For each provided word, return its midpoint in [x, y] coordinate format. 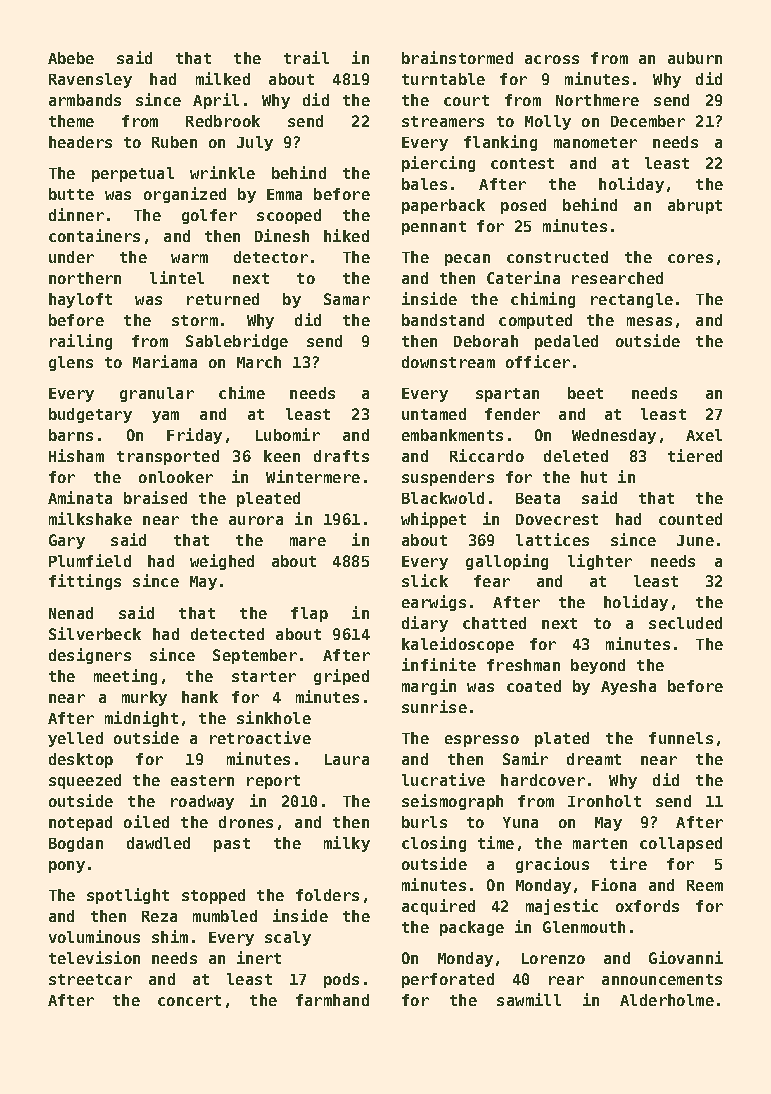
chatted [494, 623]
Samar [347, 299]
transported [168, 457]
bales [424, 184]
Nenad [71, 613]
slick [425, 580]
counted [690, 519]
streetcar [90, 979]
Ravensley [90, 80]
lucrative [443, 779]
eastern [202, 780]
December [648, 121]
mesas [649, 321]
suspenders [448, 478]
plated [562, 739]
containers [94, 235]
